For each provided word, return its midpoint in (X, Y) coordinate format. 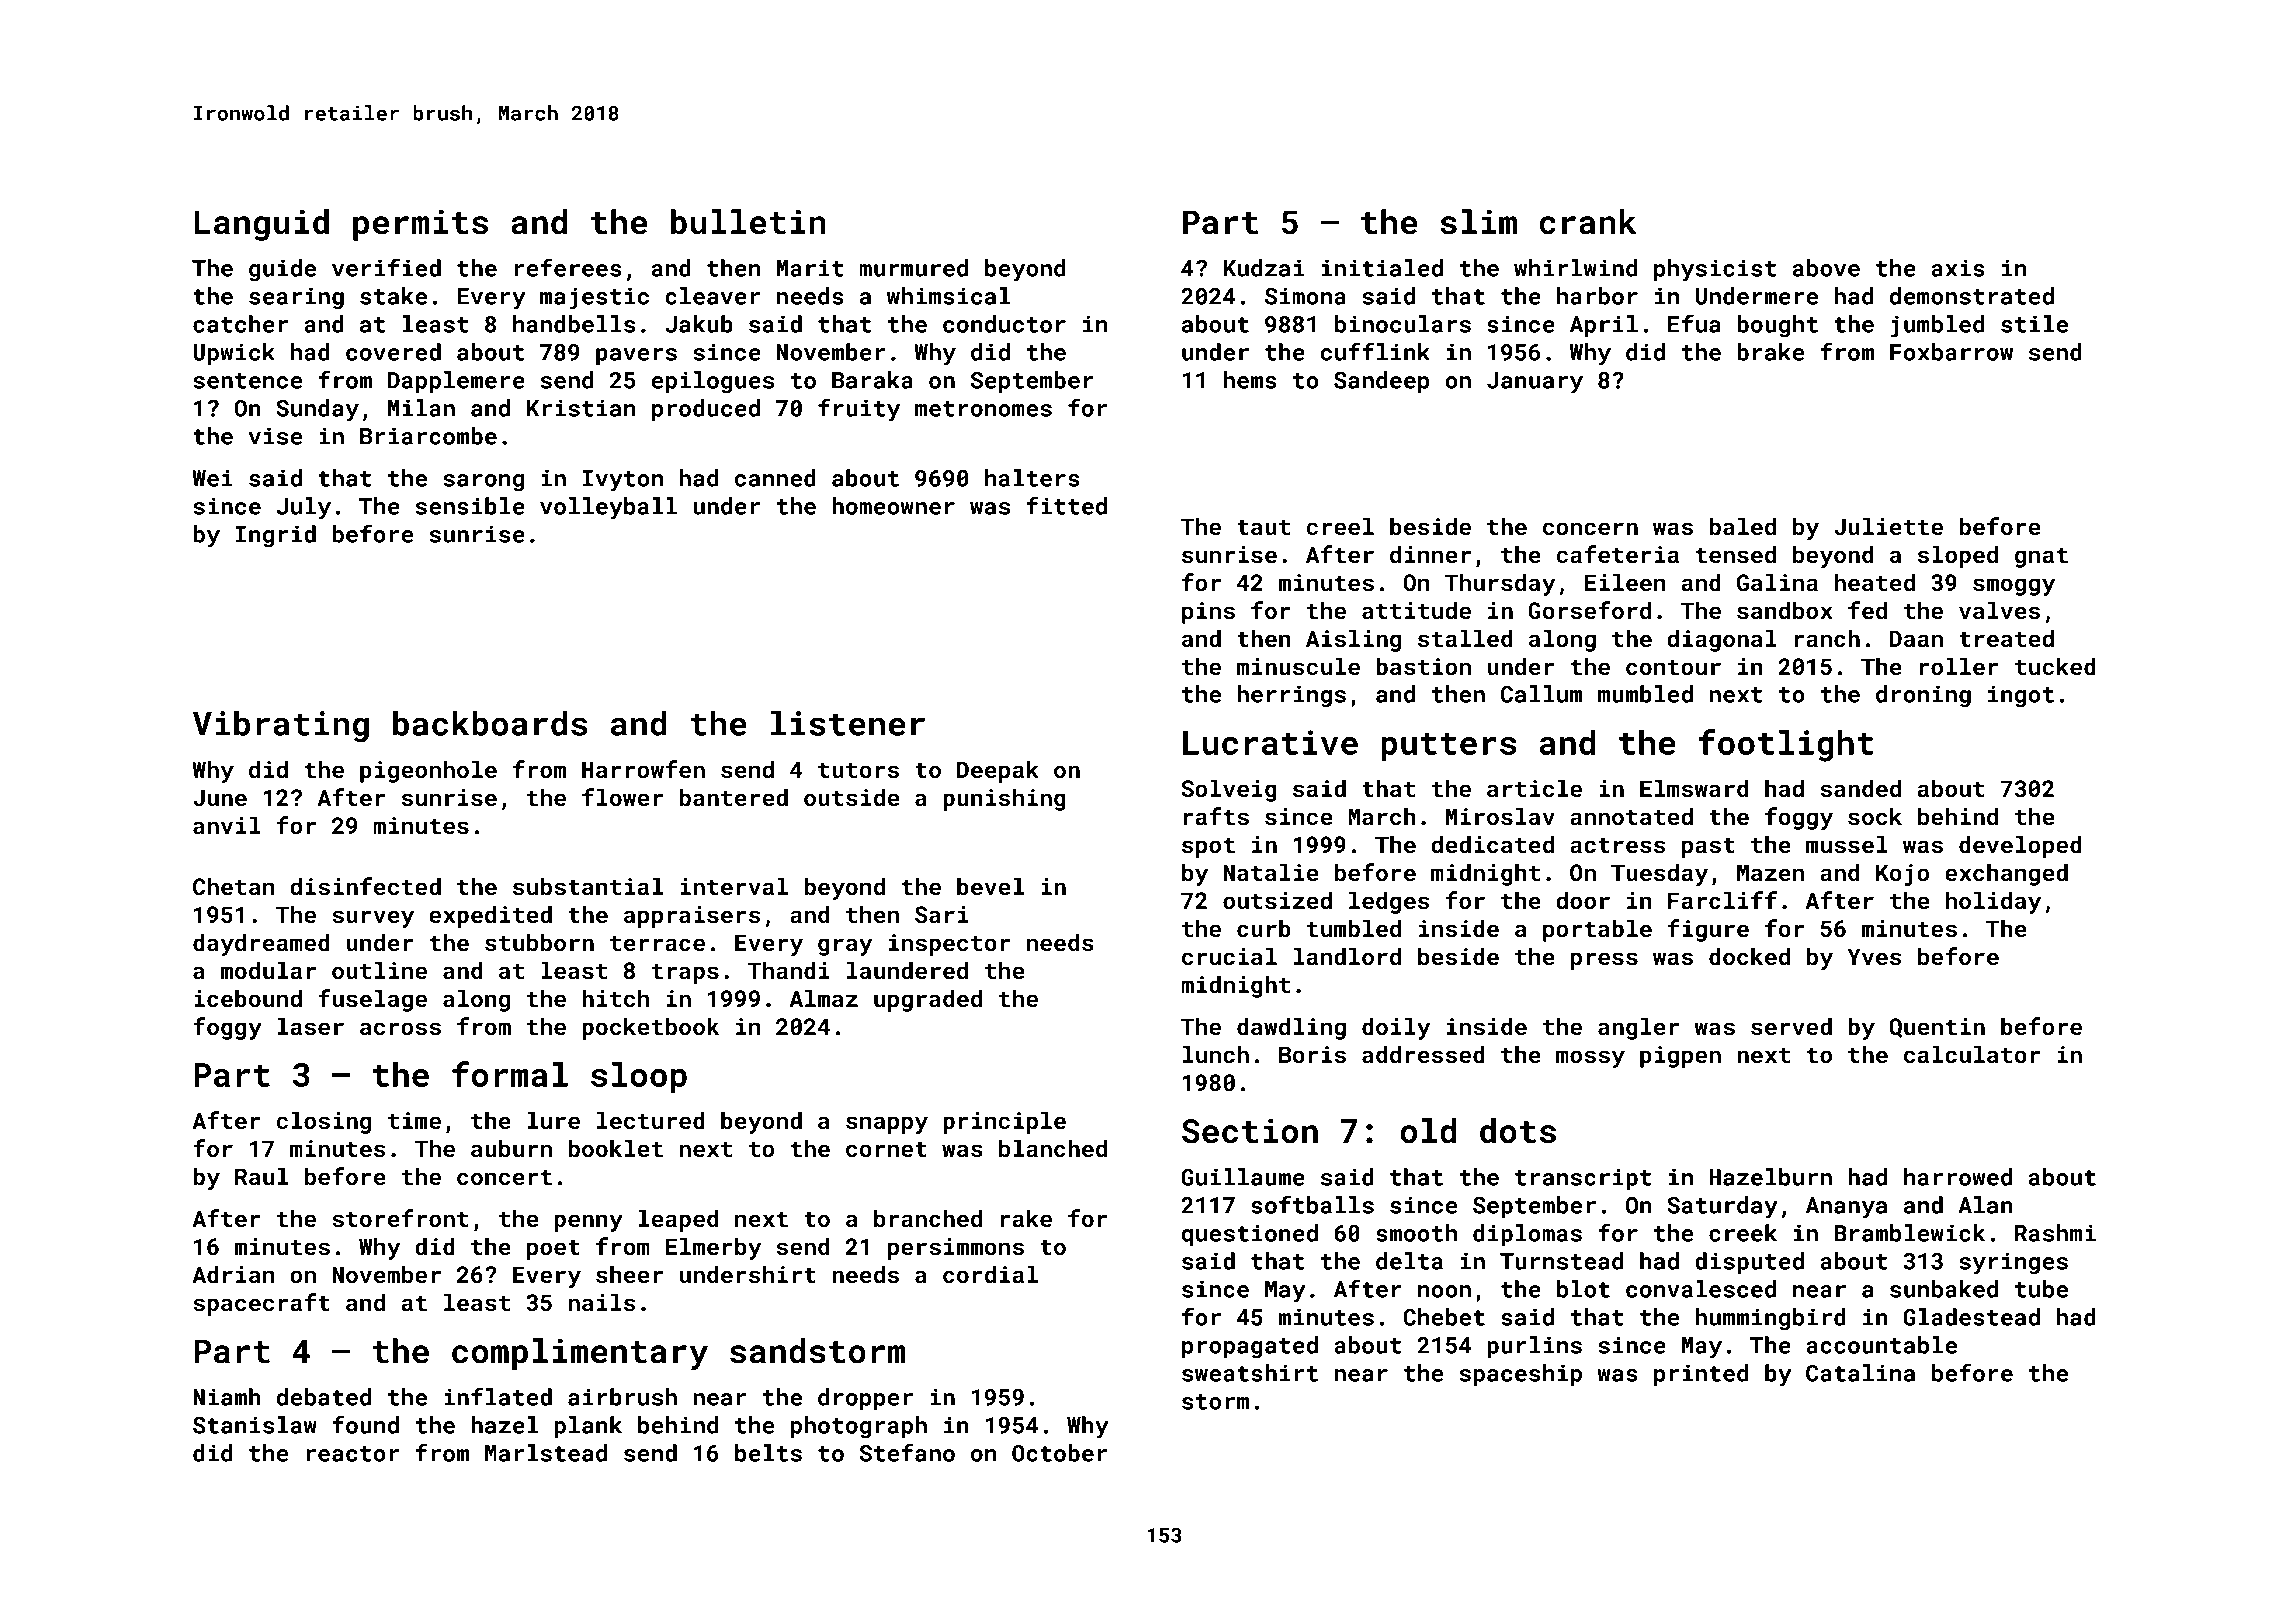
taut (1263, 527)
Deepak (998, 771)
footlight (1785, 745)
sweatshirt (1250, 1373)
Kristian (581, 408)
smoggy (2014, 587)
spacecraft (261, 1304)
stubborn (539, 942)
